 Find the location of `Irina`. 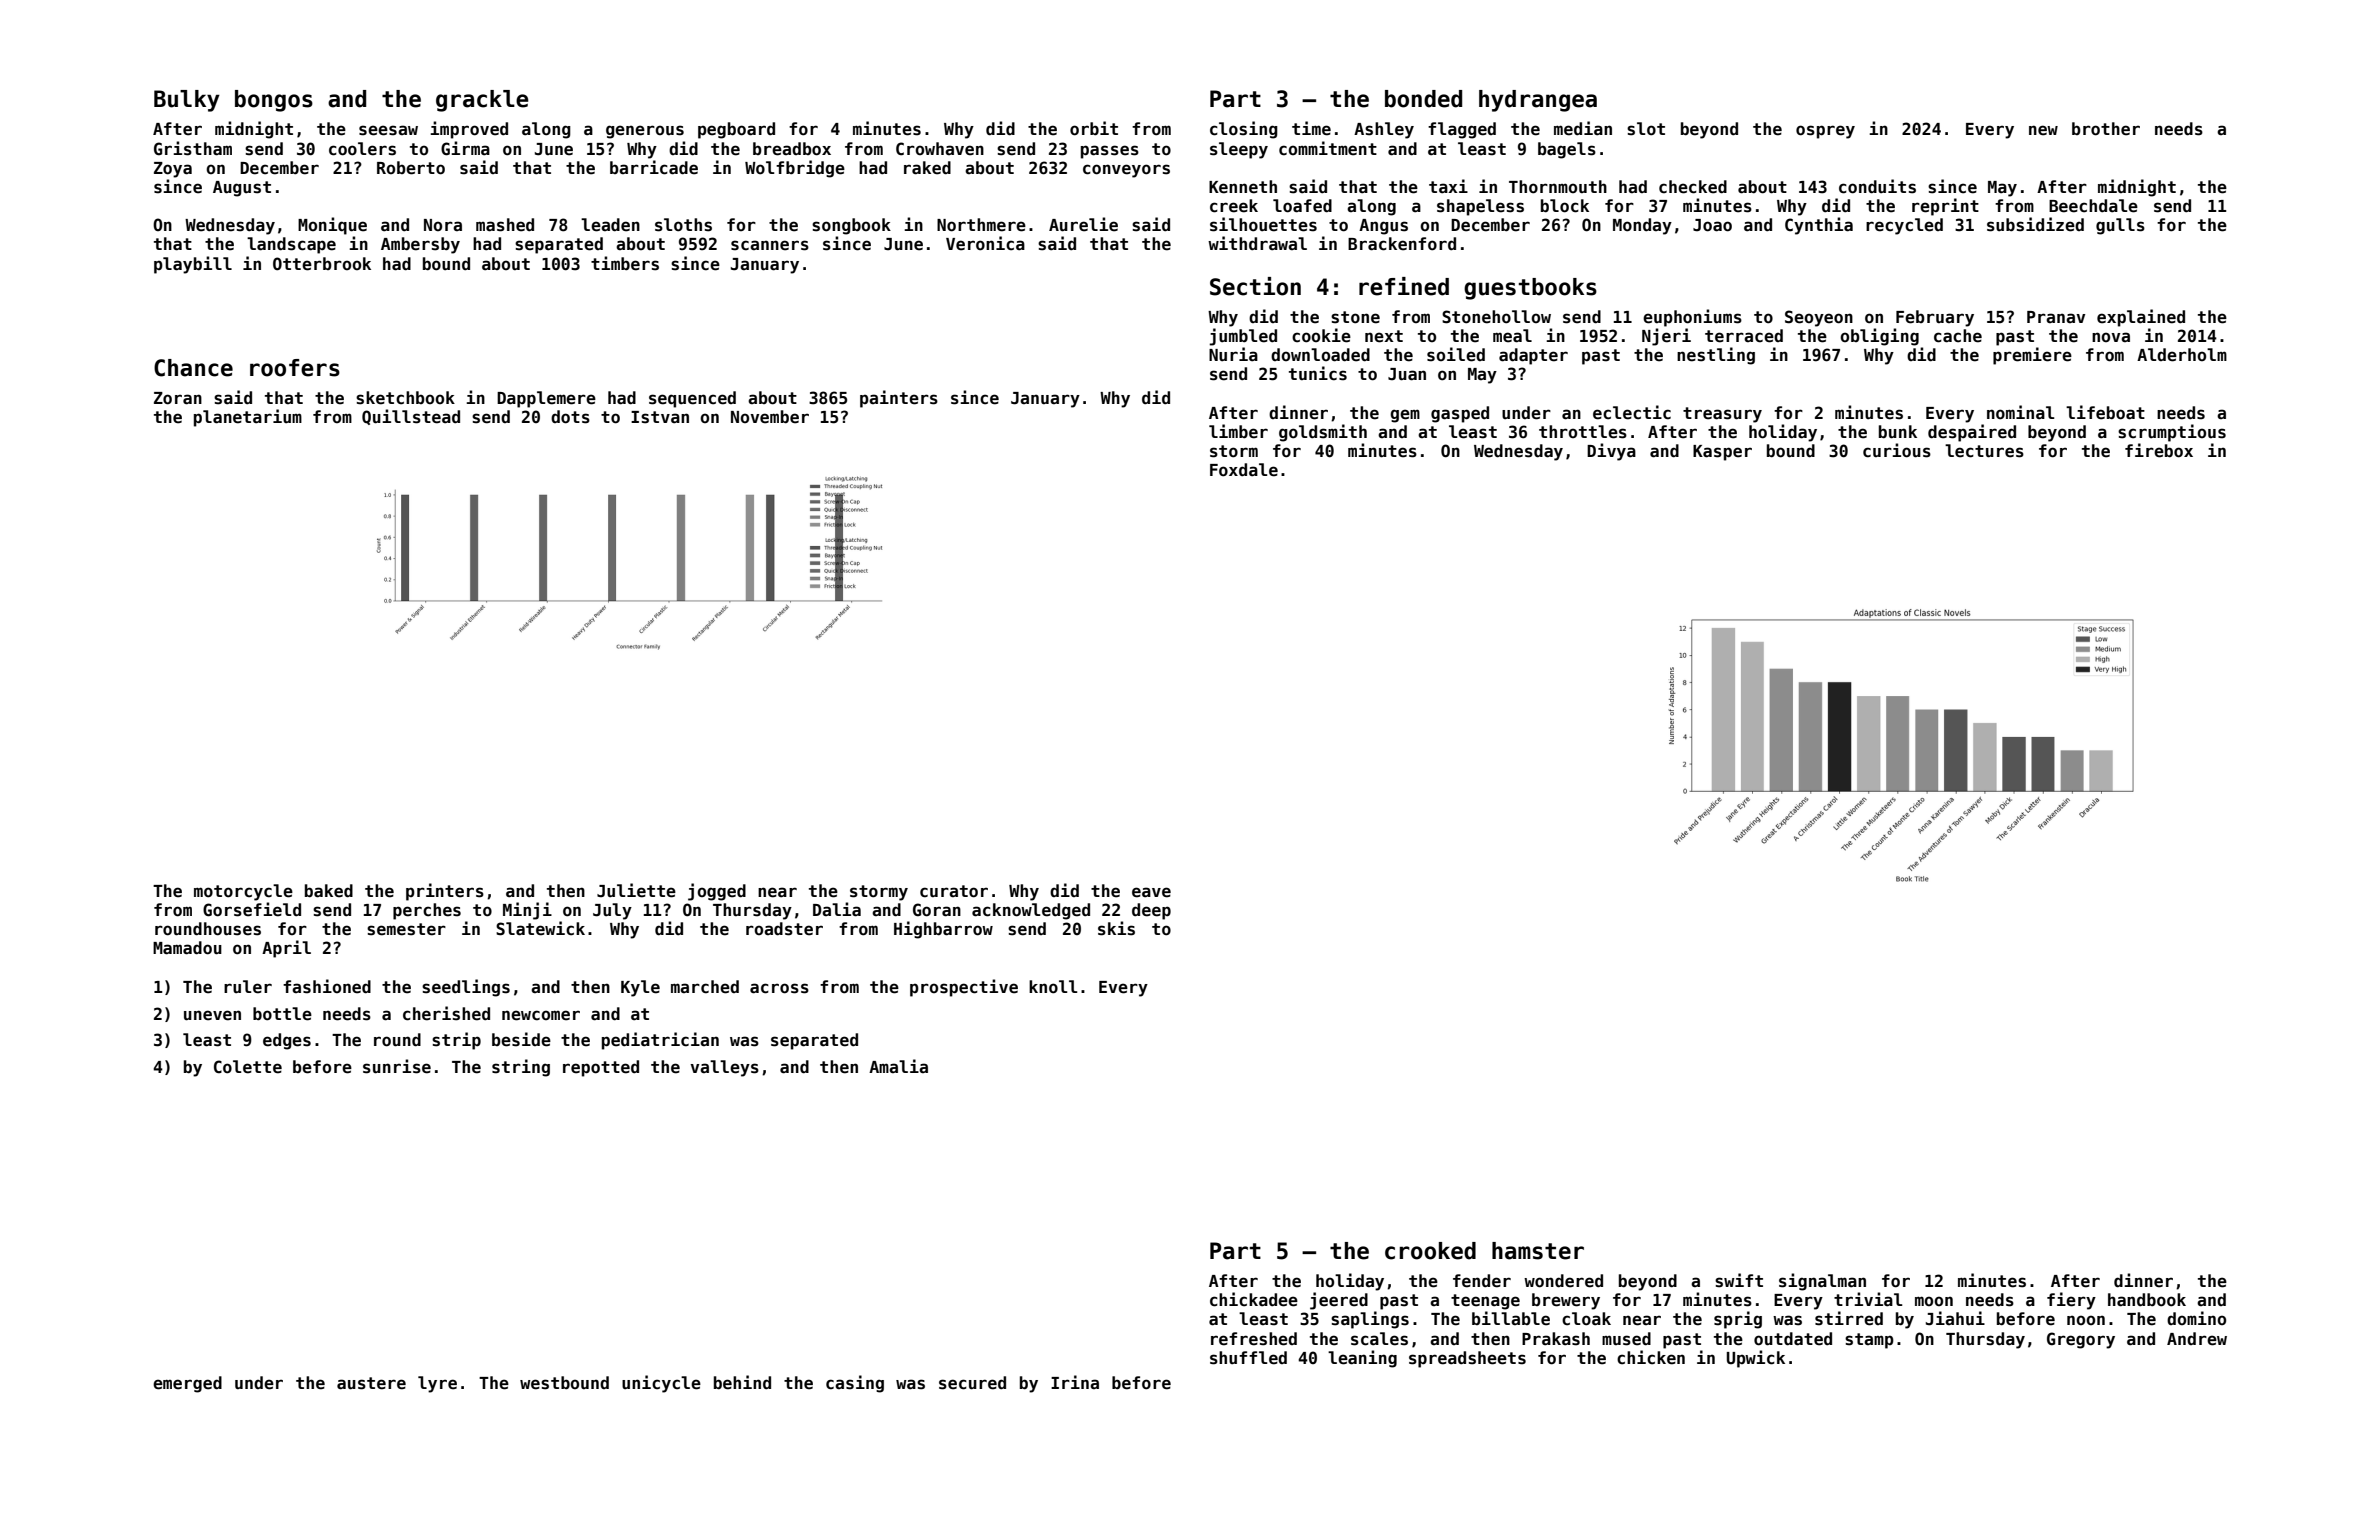

Irina is located at coordinates (1075, 1382).
